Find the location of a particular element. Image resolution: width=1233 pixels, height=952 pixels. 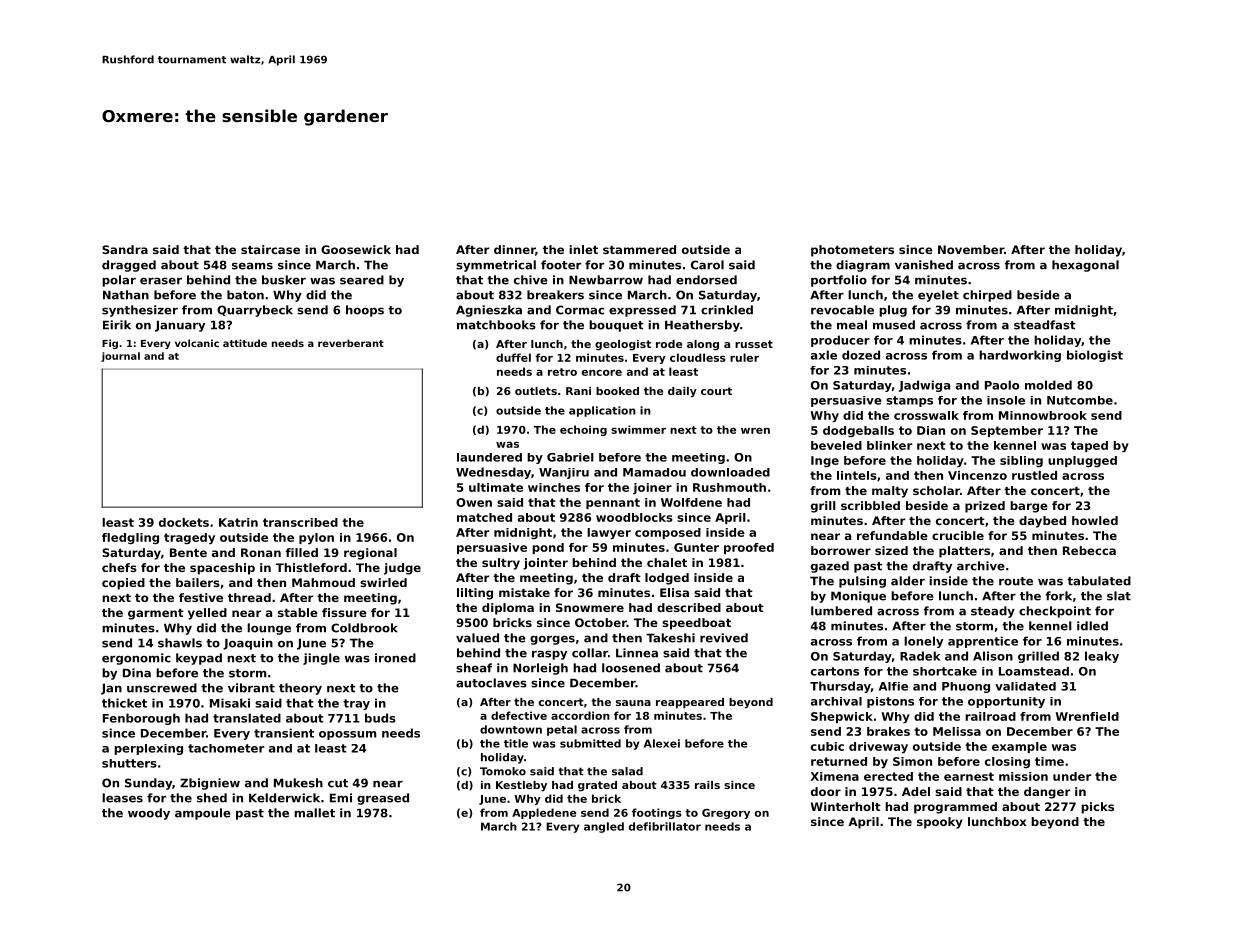

reverberant is located at coordinates (351, 343).
